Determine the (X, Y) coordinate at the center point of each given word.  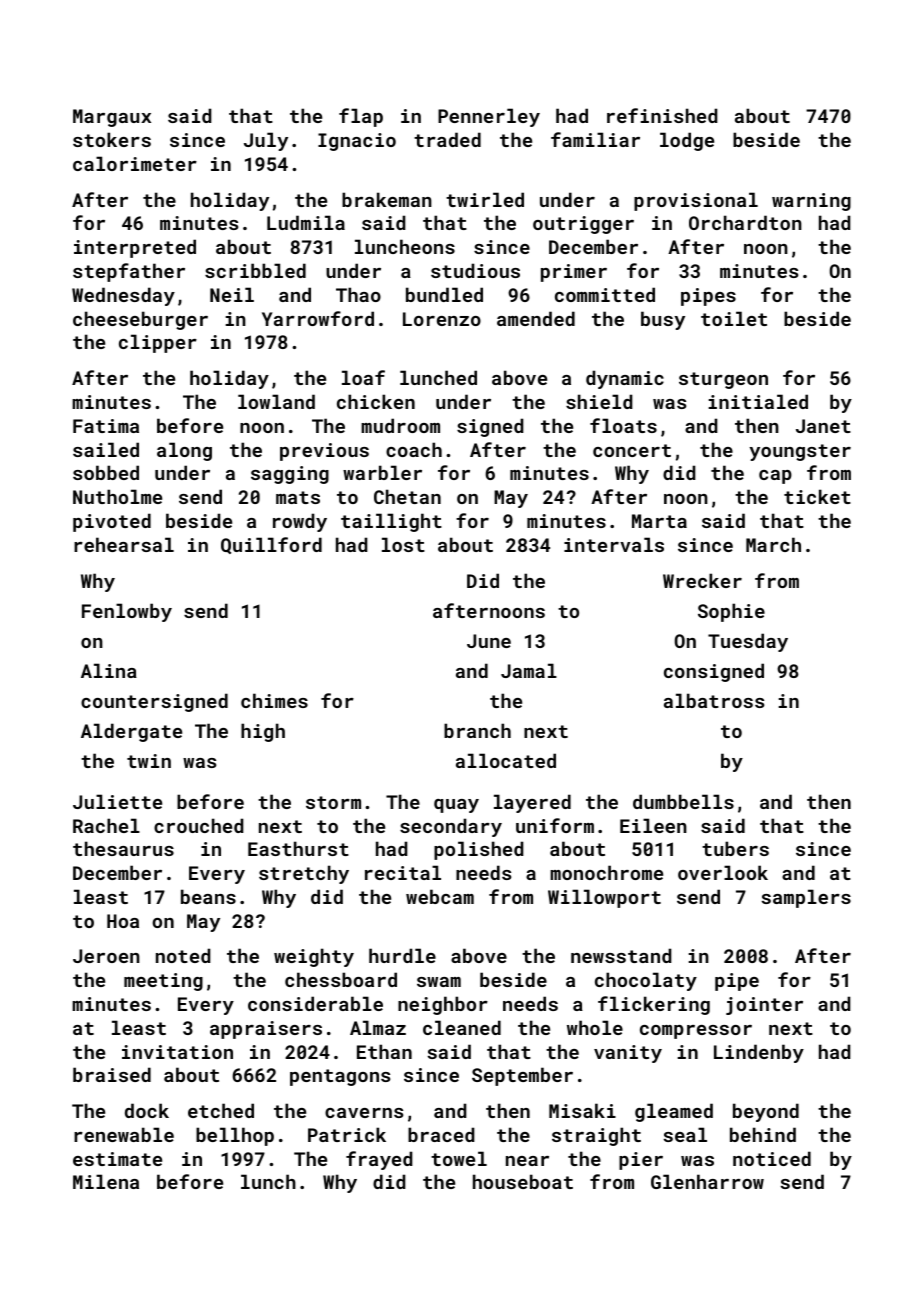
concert (632, 450)
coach (414, 449)
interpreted (135, 248)
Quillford (271, 545)
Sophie (731, 612)
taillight (391, 522)
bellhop (235, 1136)
